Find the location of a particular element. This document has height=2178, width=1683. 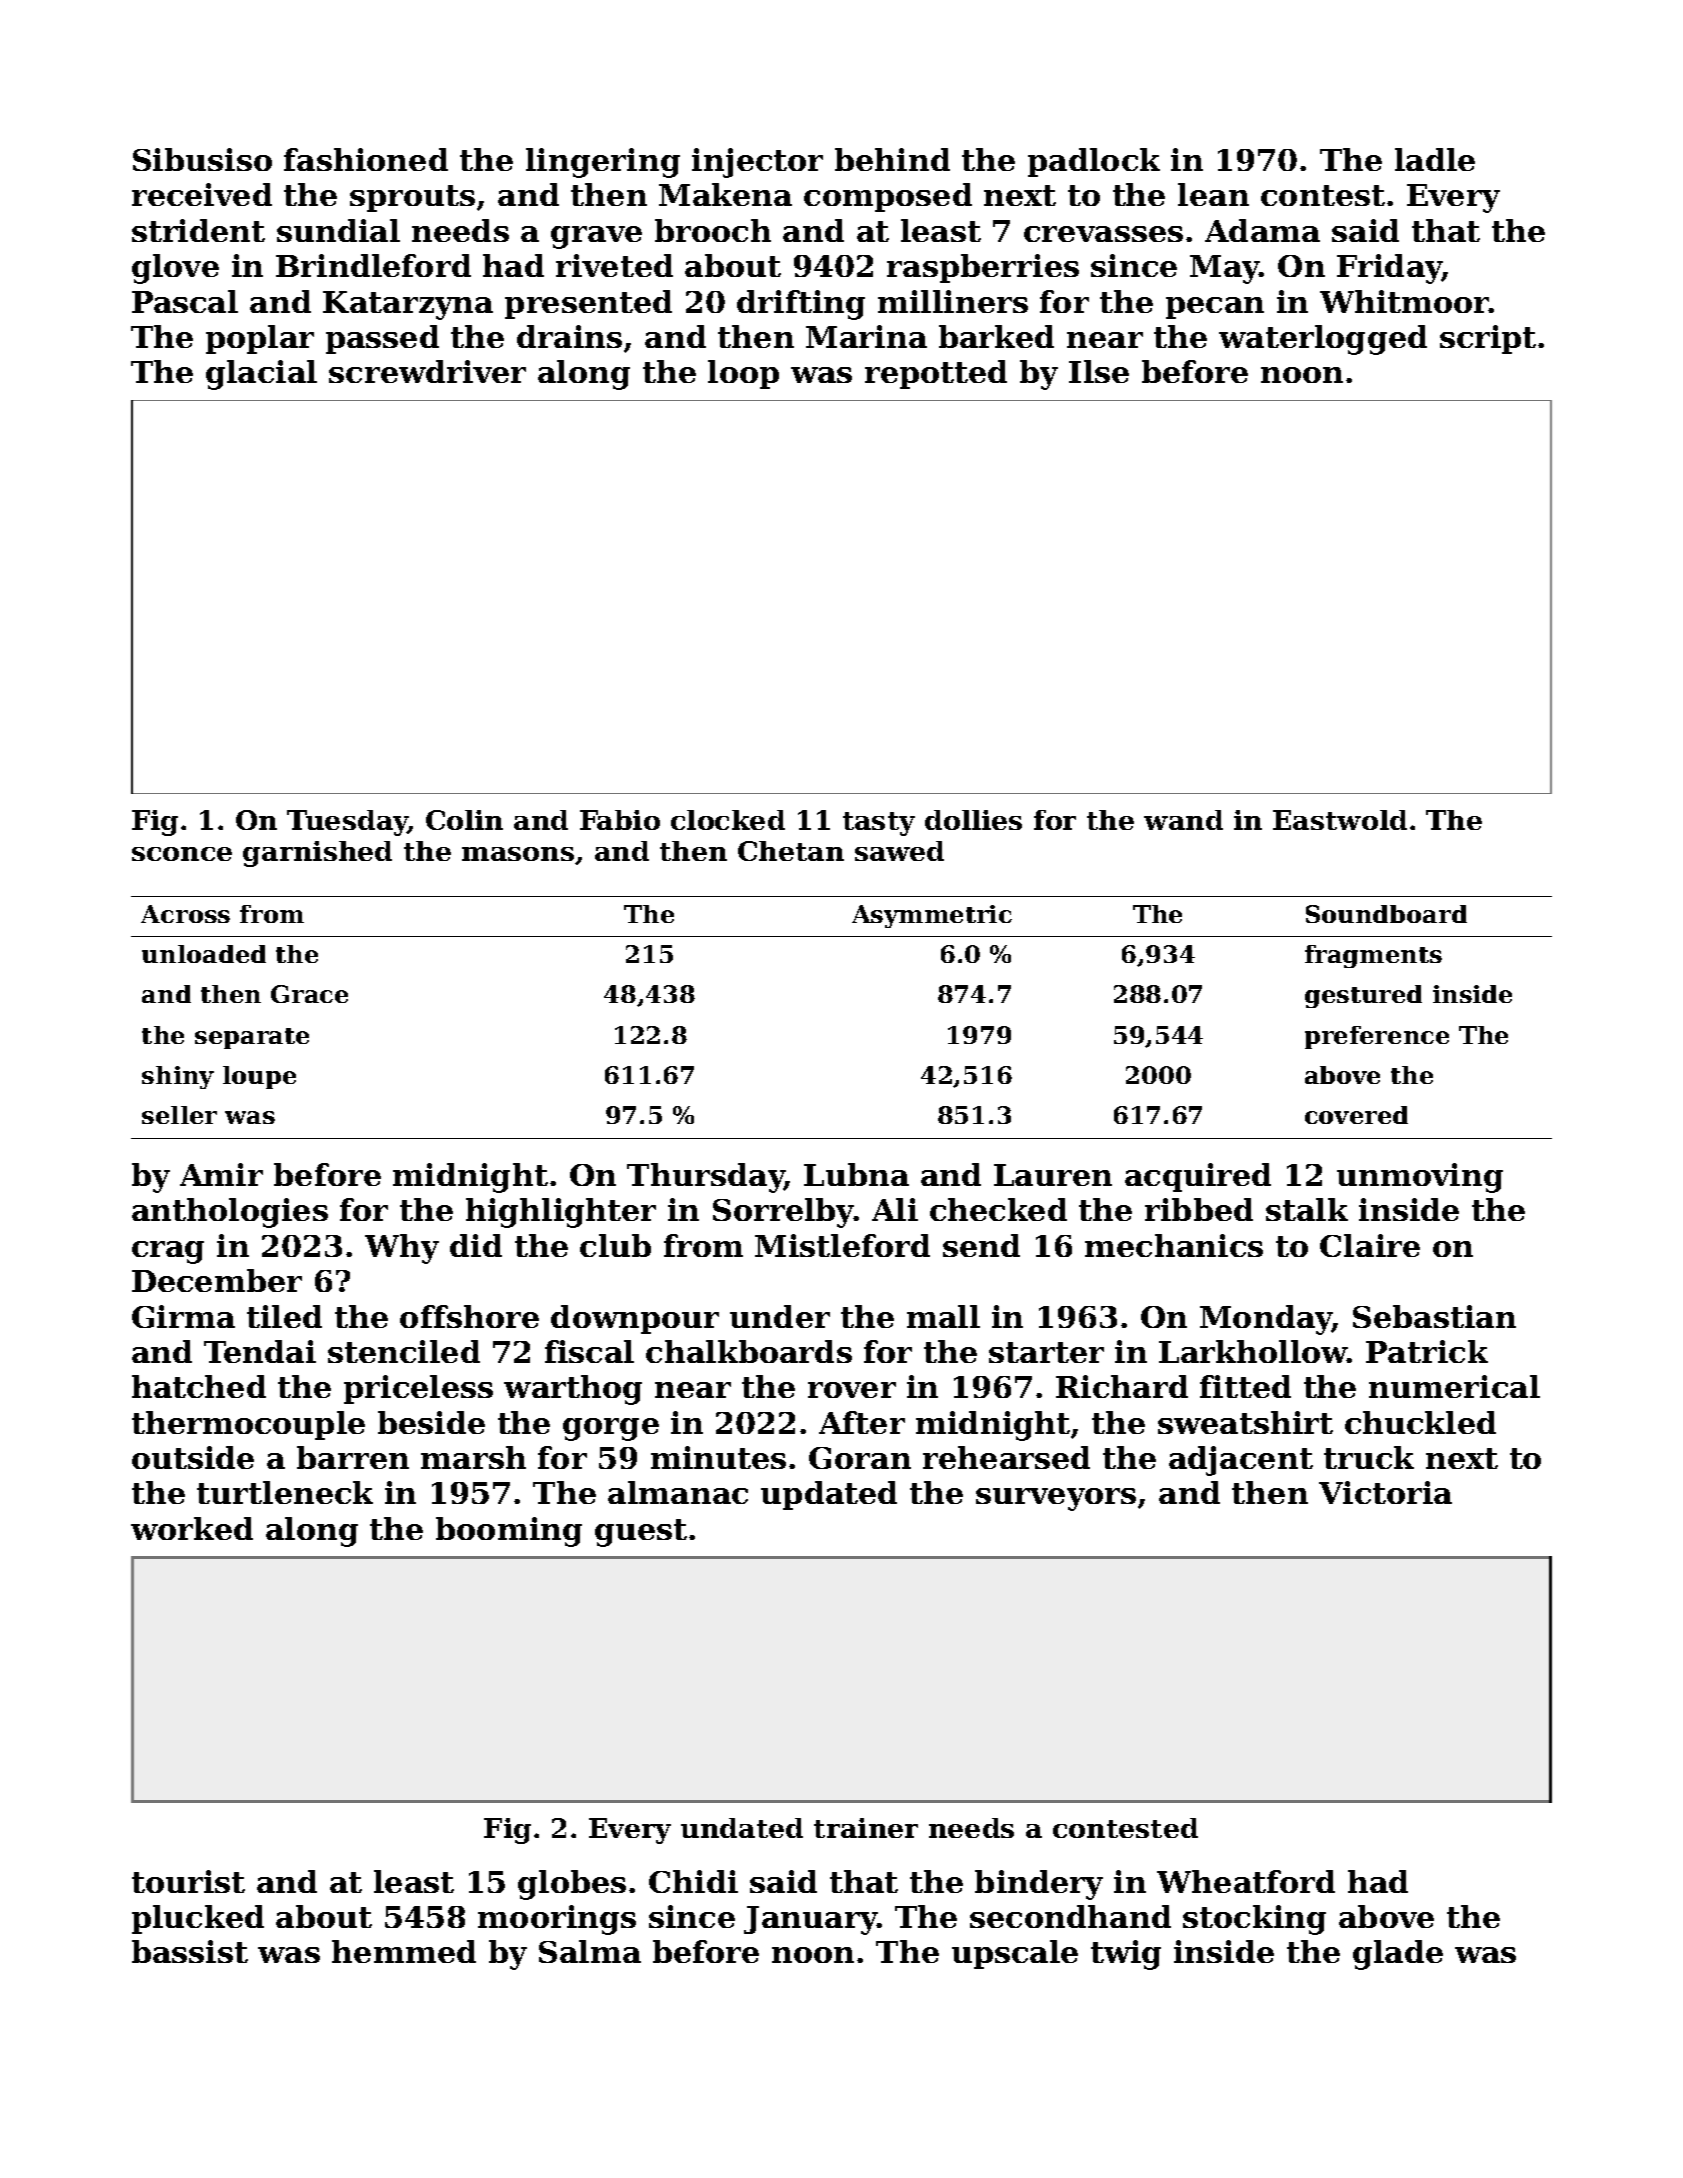

surveyors is located at coordinates (1056, 1499).
